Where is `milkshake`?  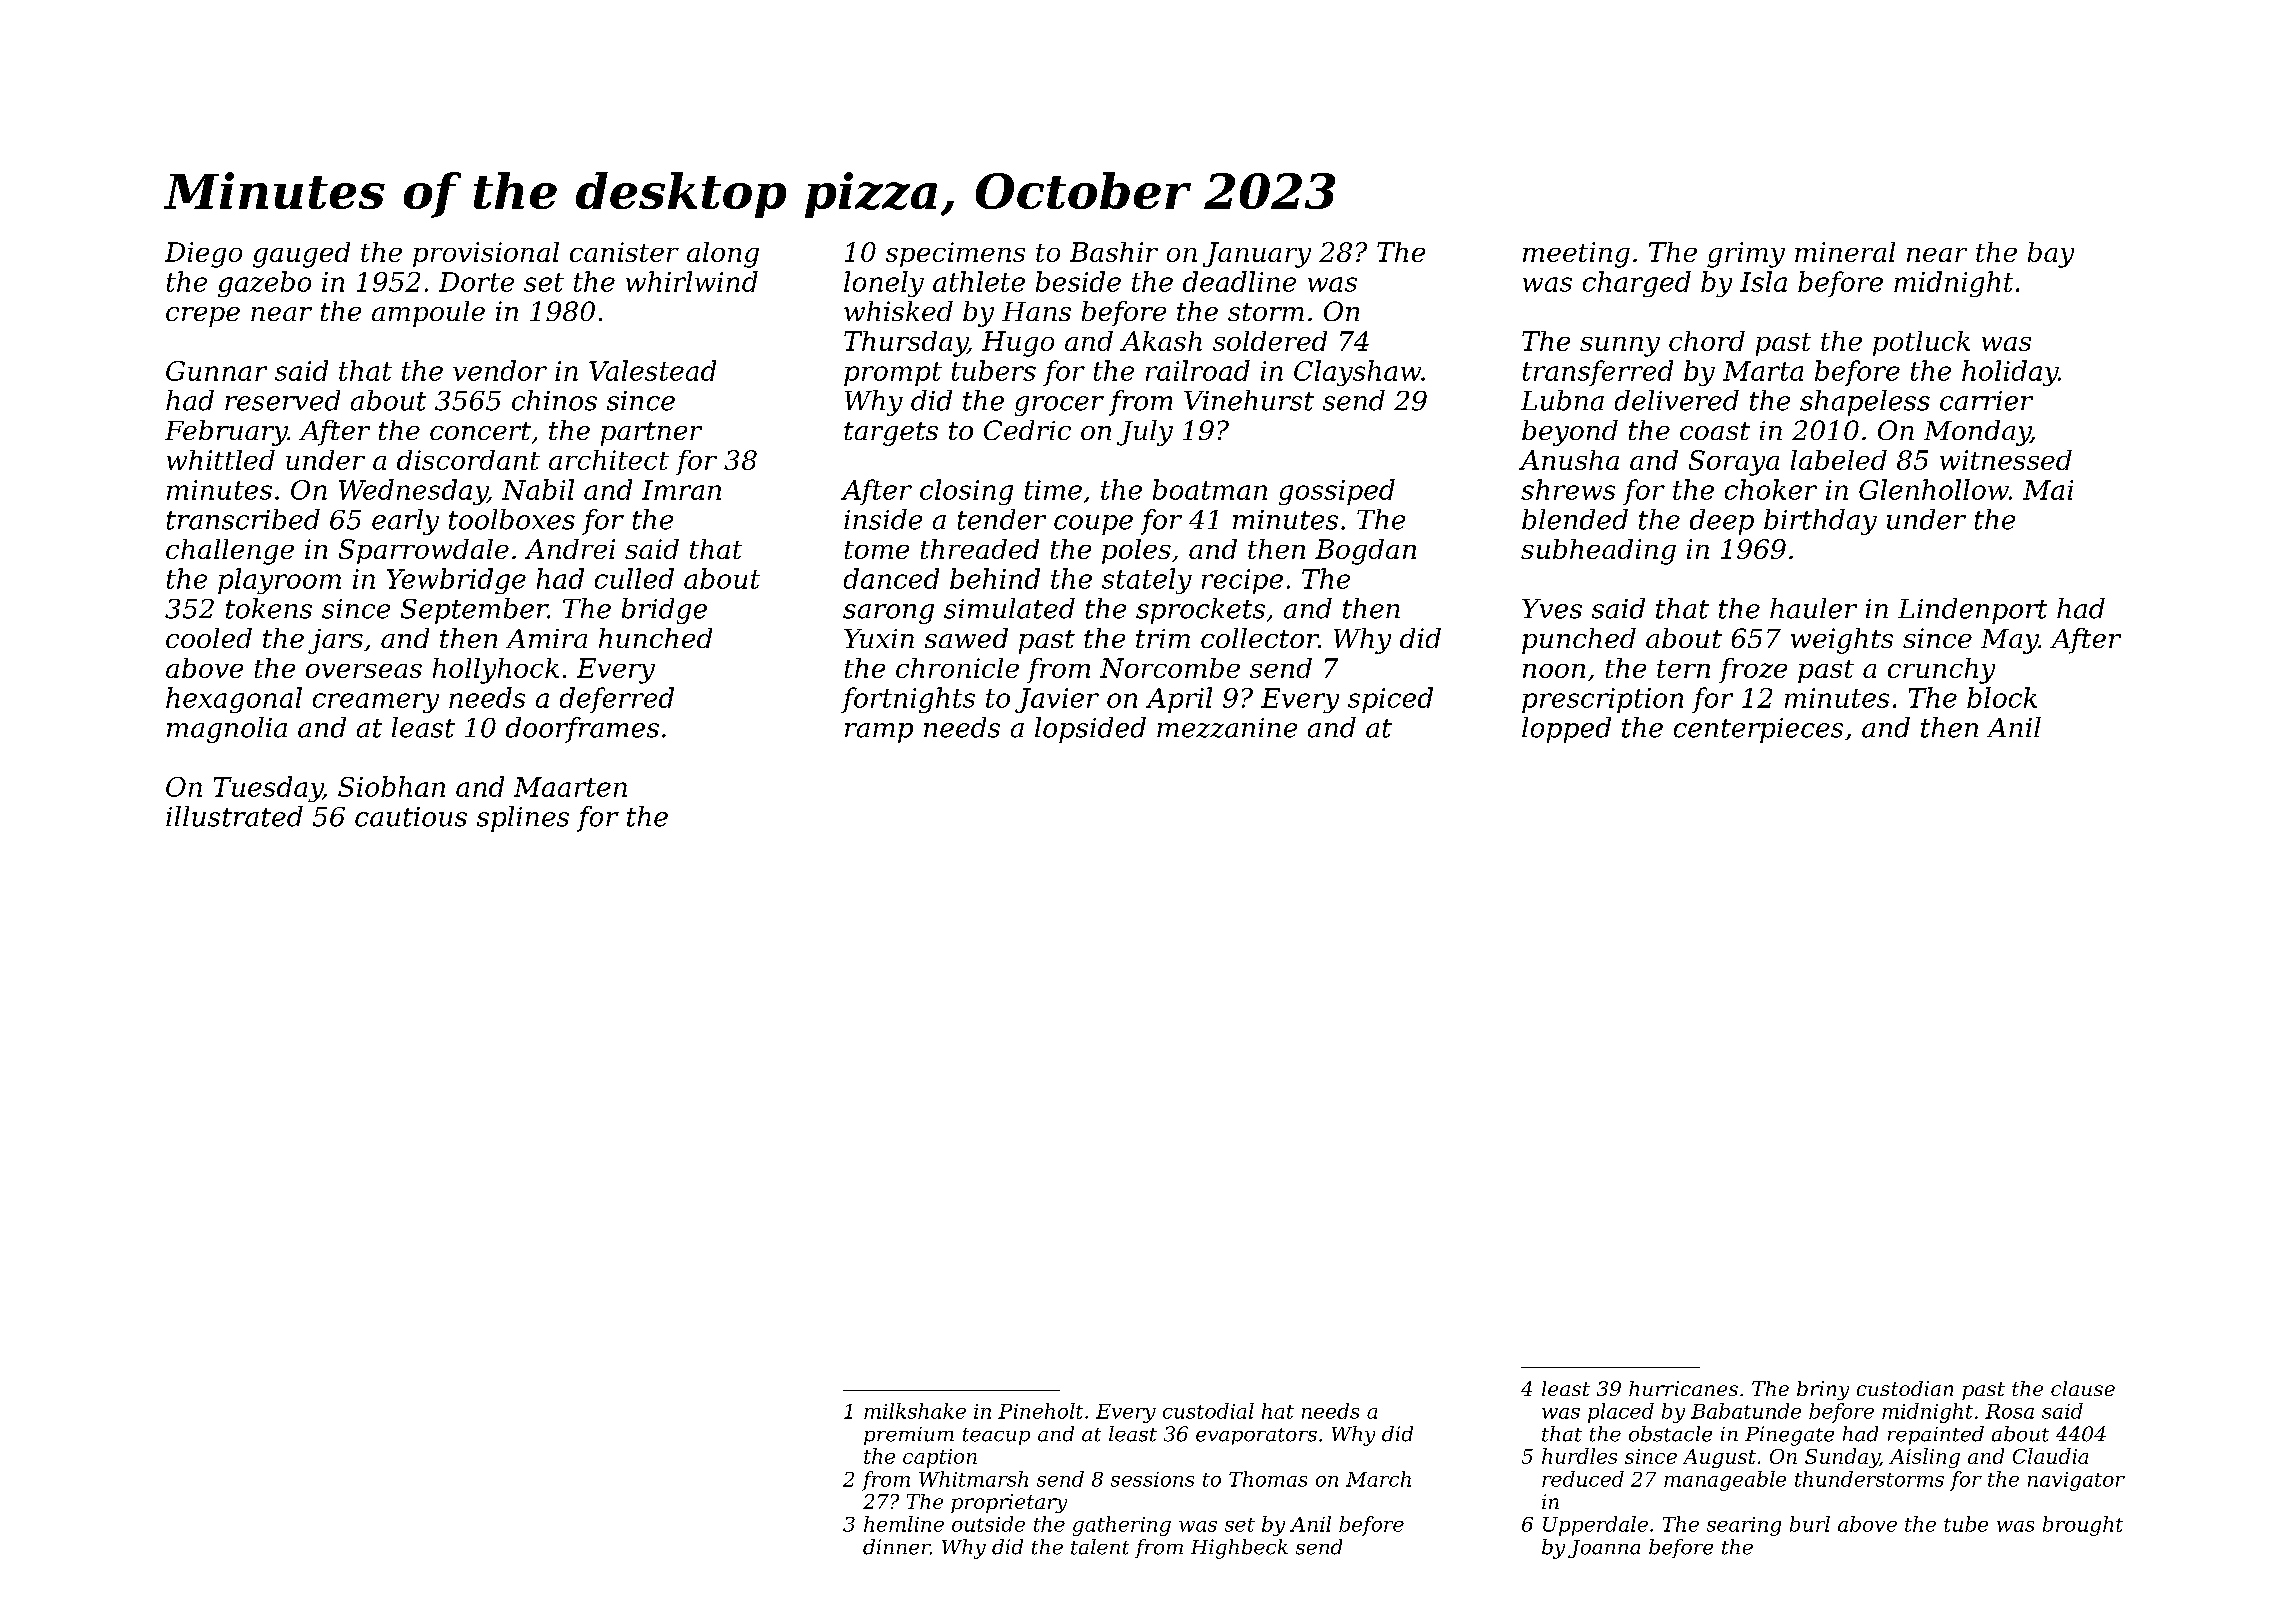 milkshake is located at coordinates (915, 1411).
